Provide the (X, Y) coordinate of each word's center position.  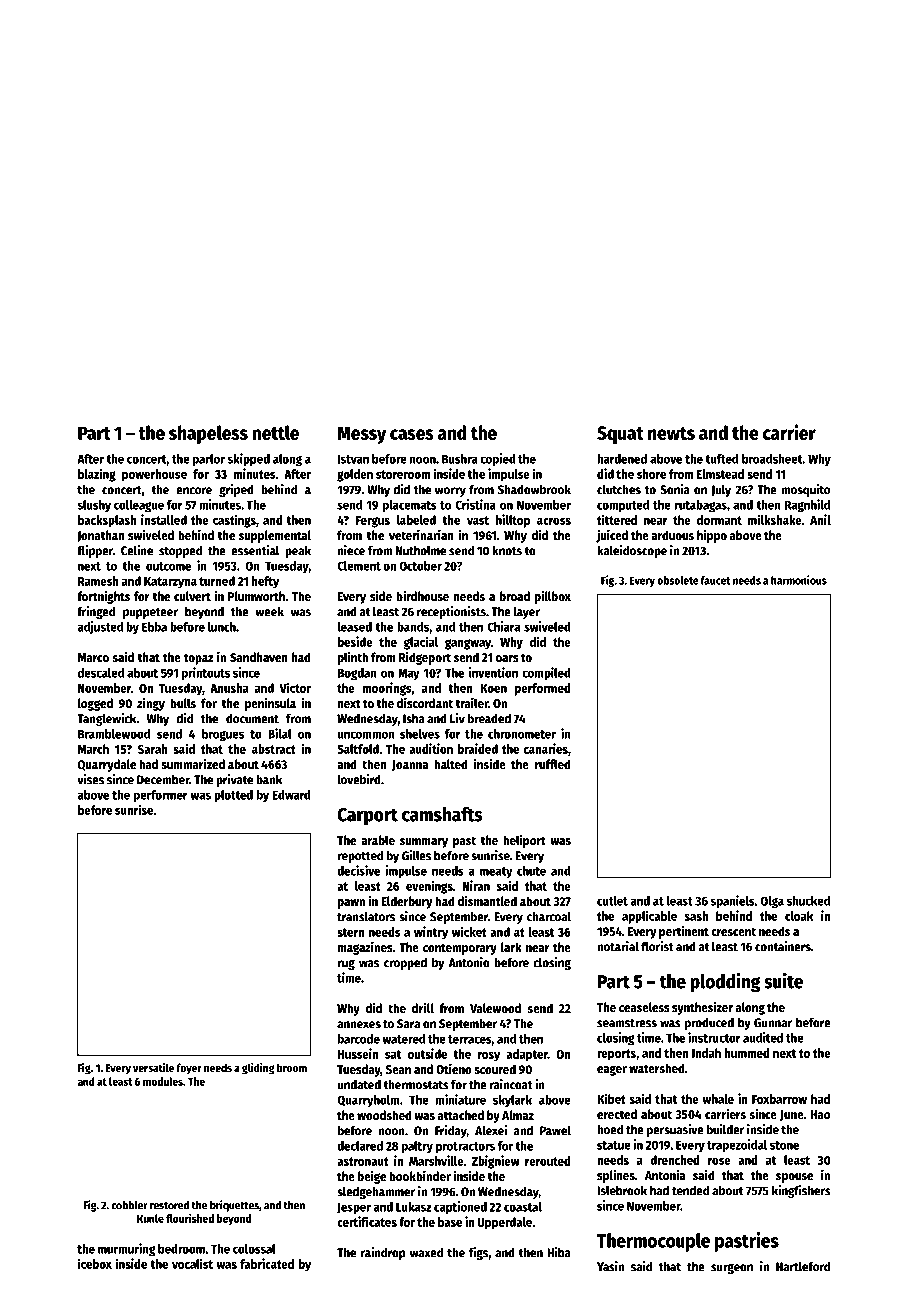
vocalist (192, 1263)
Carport (367, 817)
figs (478, 1253)
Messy (361, 435)
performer (161, 796)
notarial (618, 946)
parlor (209, 460)
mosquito (805, 490)
